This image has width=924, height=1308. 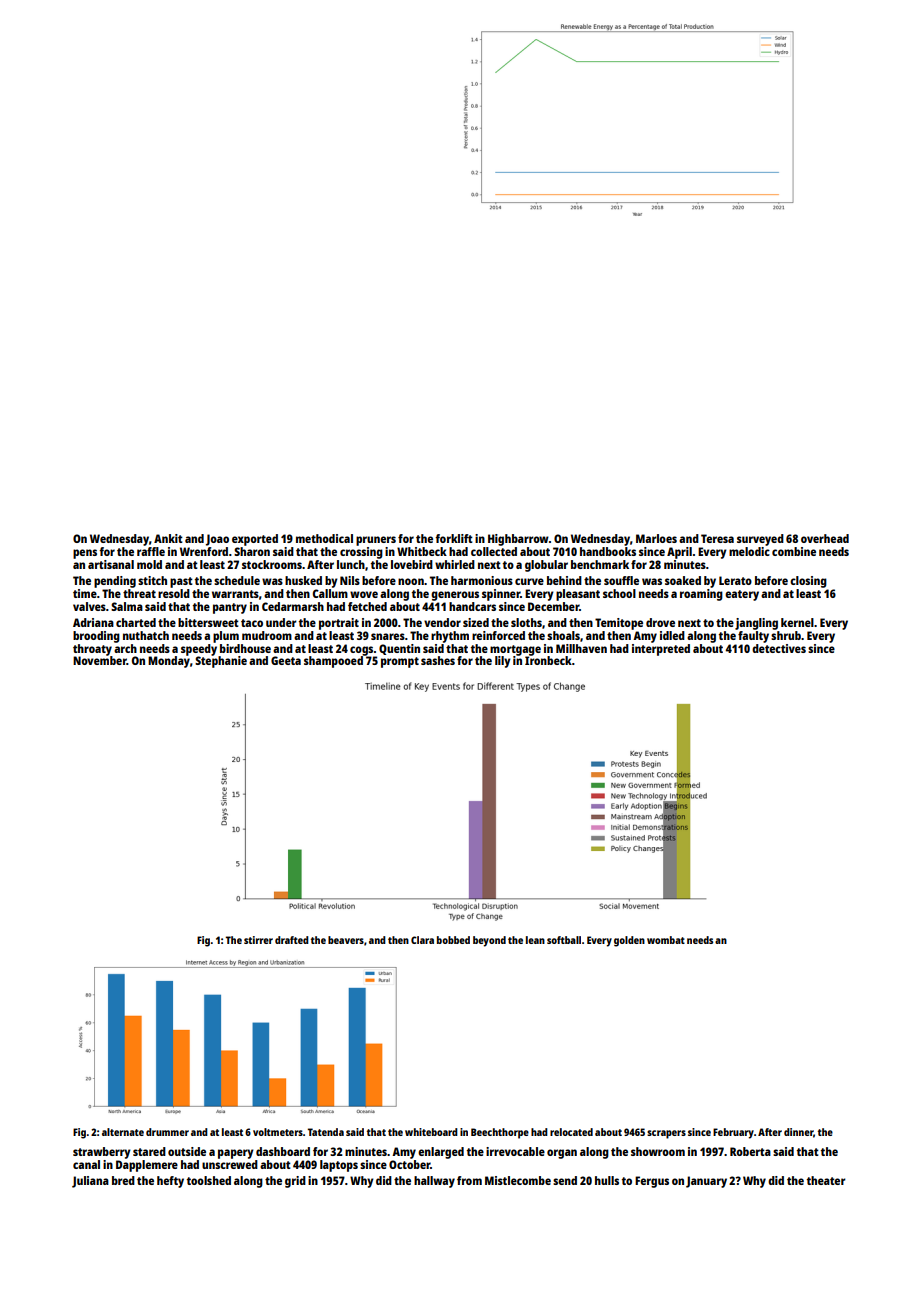 I want to click on stirrer, so click(x=258, y=940).
